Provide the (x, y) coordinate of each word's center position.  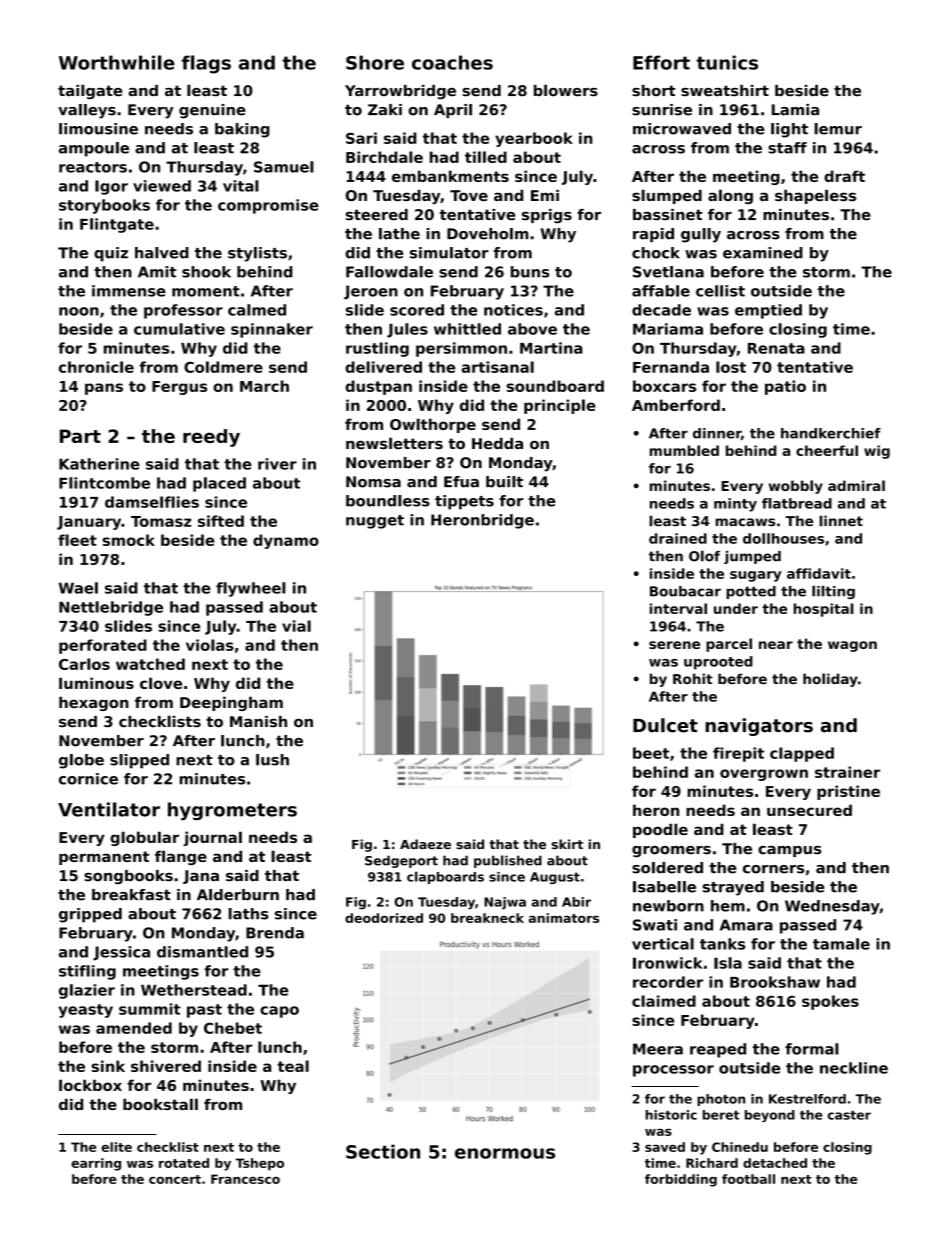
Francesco (245, 1179)
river (277, 464)
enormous (505, 1153)
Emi (545, 195)
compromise (268, 206)
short (654, 91)
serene (674, 645)
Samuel (284, 167)
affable (661, 291)
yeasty (86, 1011)
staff (787, 148)
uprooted (718, 663)
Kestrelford (807, 1099)
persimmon (461, 349)
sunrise (662, 110)
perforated (103, 646)
